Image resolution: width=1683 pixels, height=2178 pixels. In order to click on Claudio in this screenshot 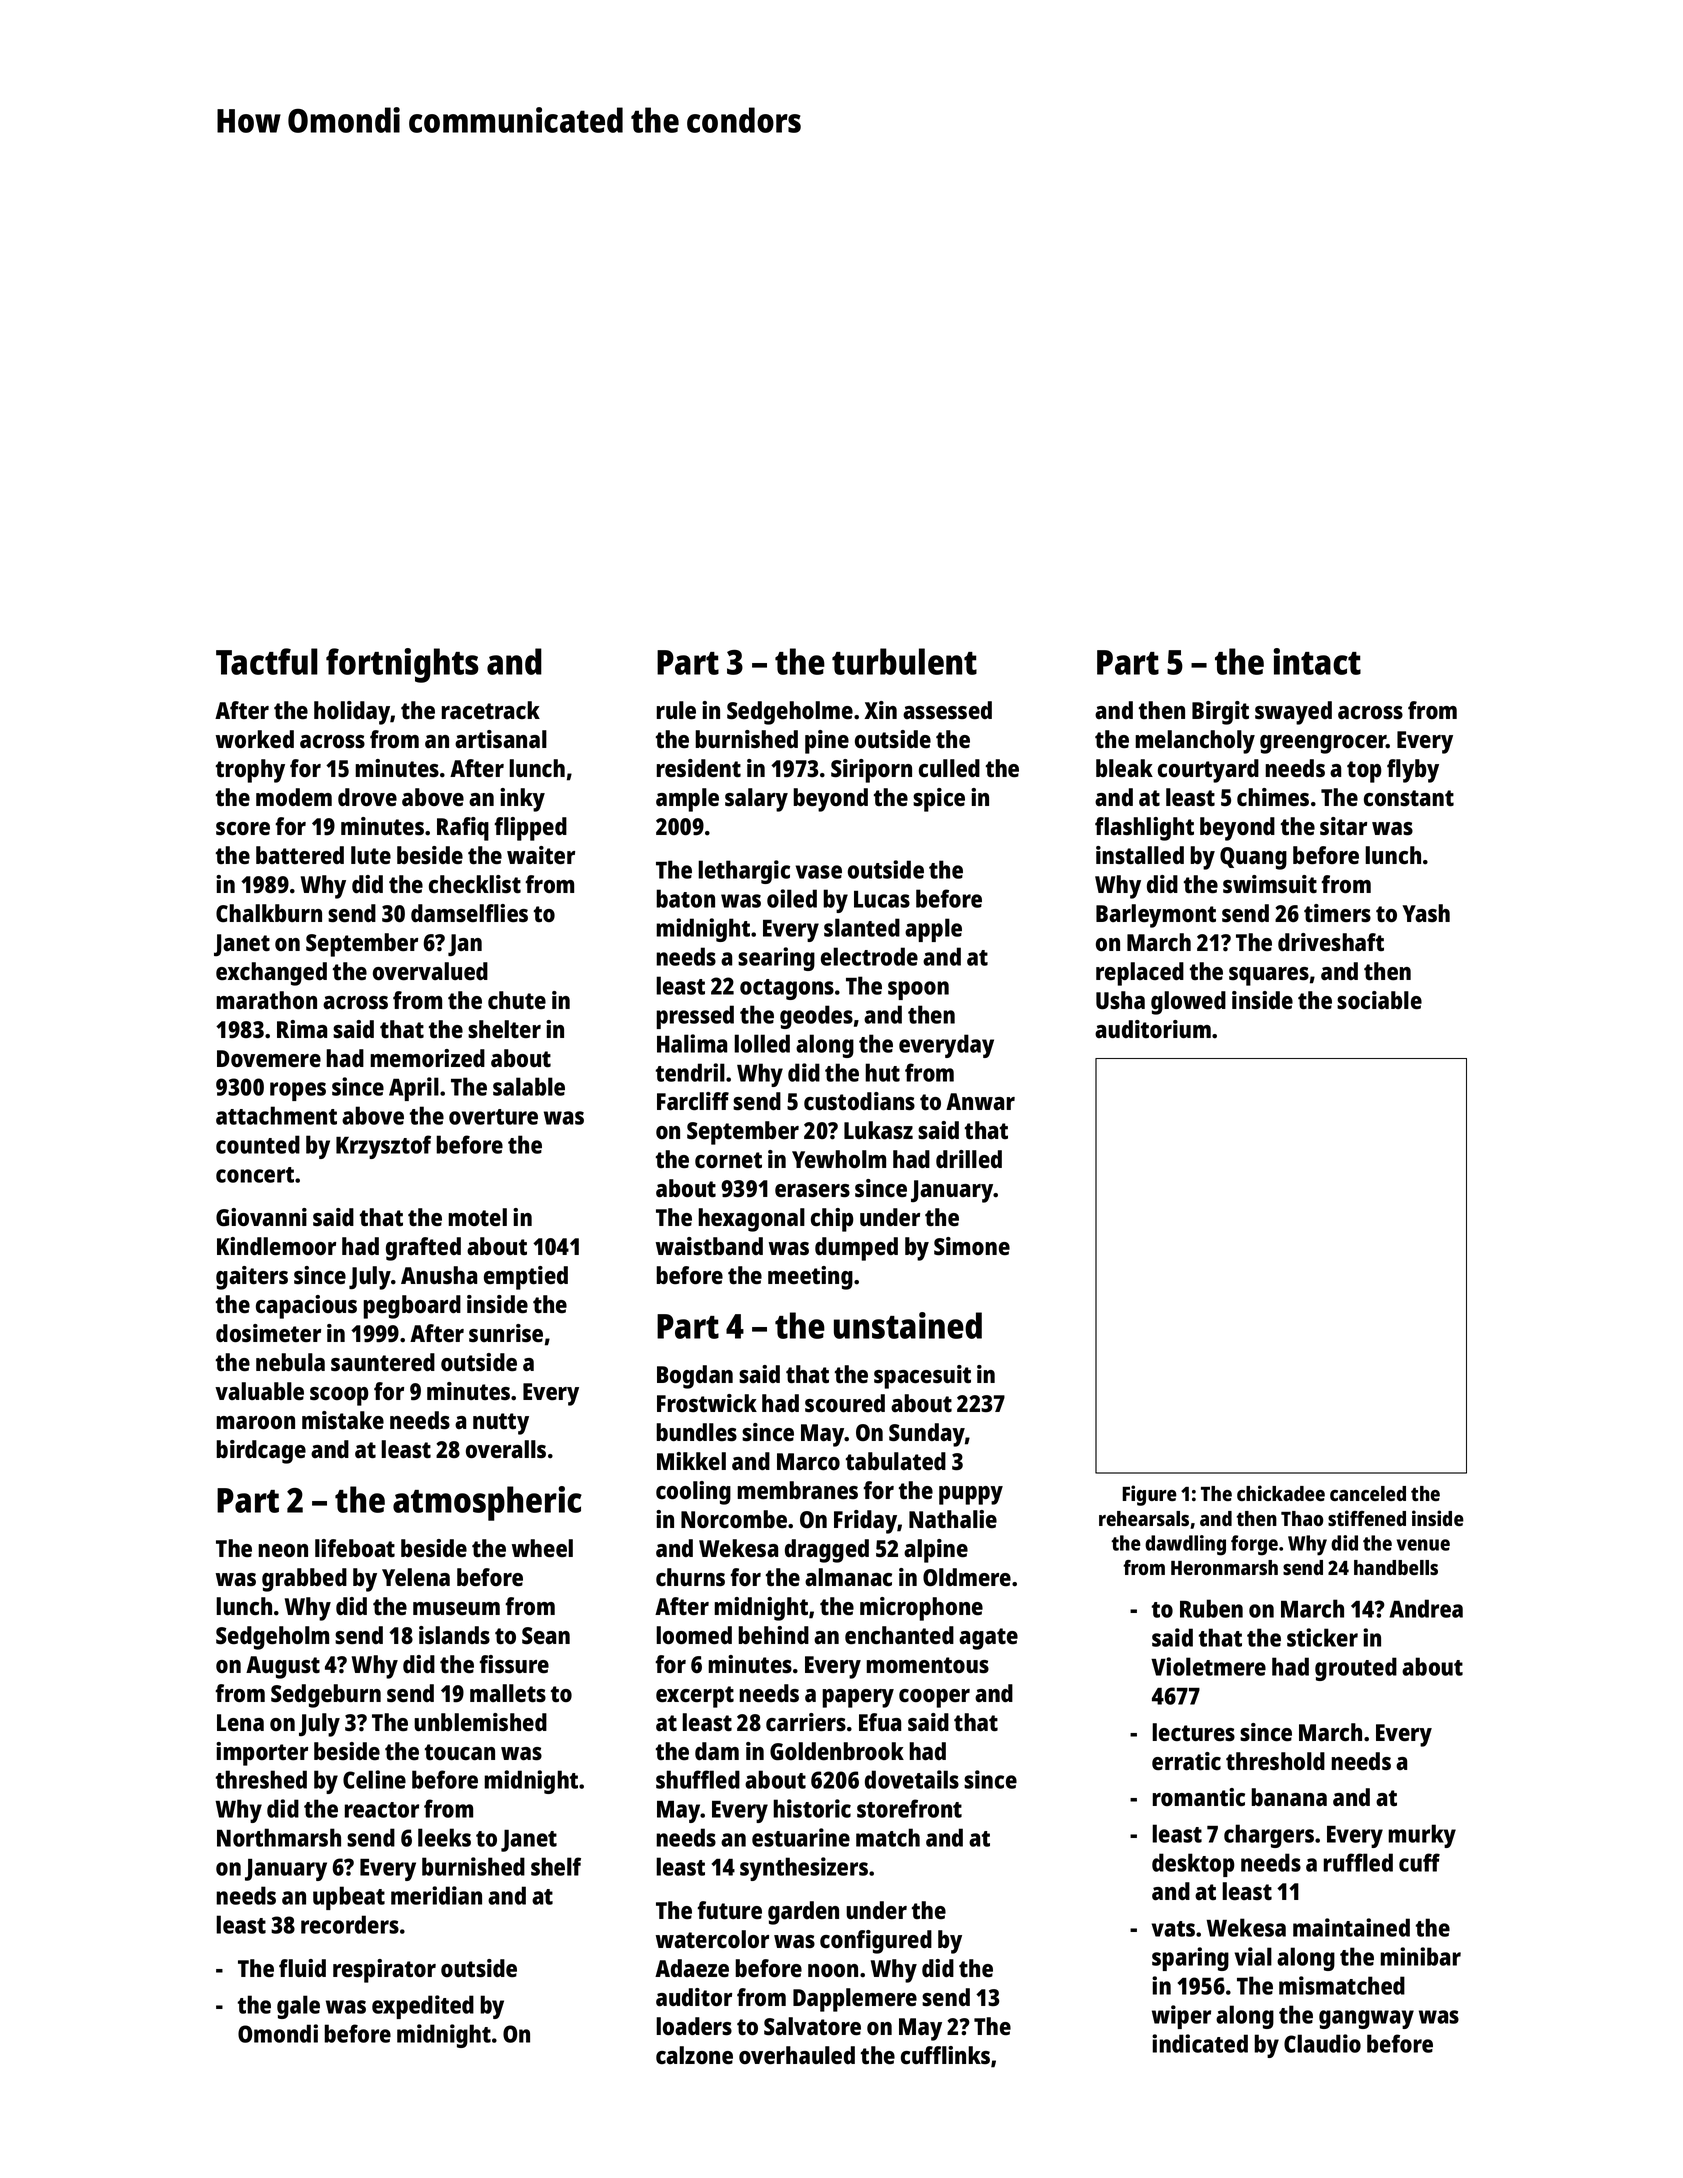, I will do `click(1322, 2043)`.
